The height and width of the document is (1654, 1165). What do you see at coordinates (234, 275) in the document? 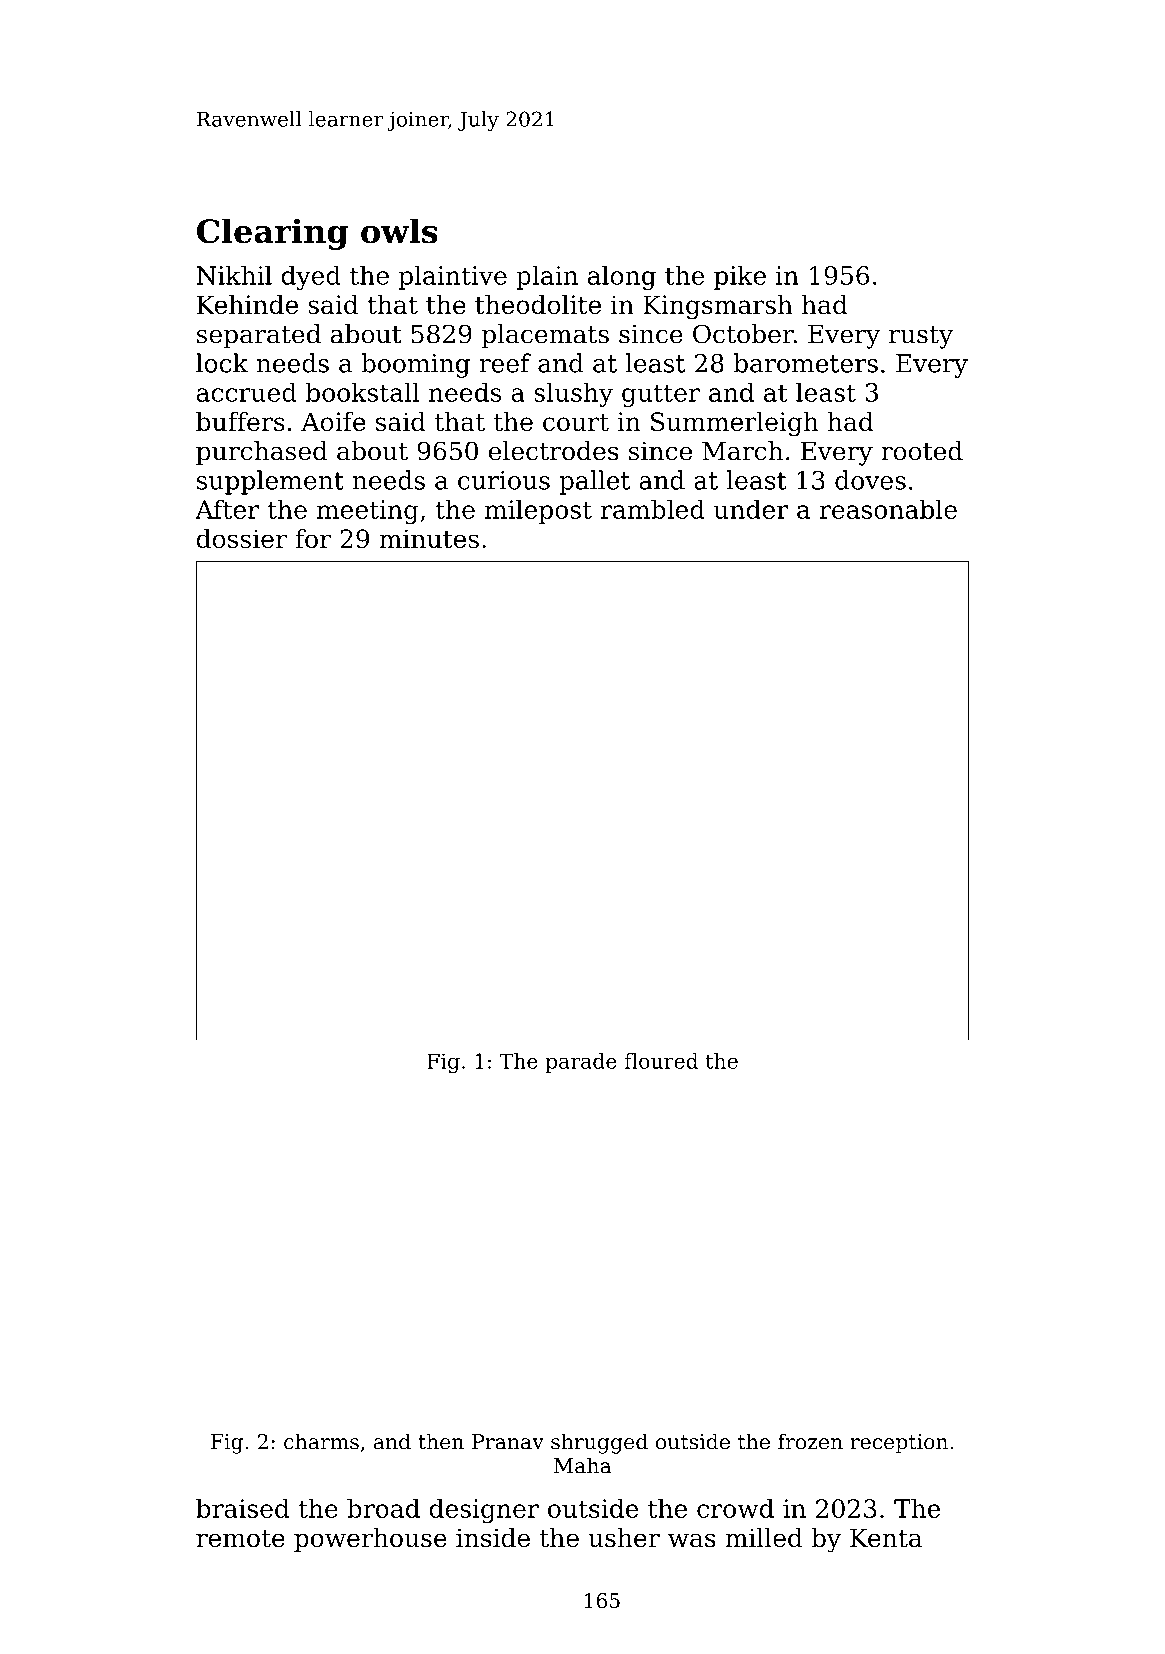
I see `Nikhil` at bounding box center [234, 275].
